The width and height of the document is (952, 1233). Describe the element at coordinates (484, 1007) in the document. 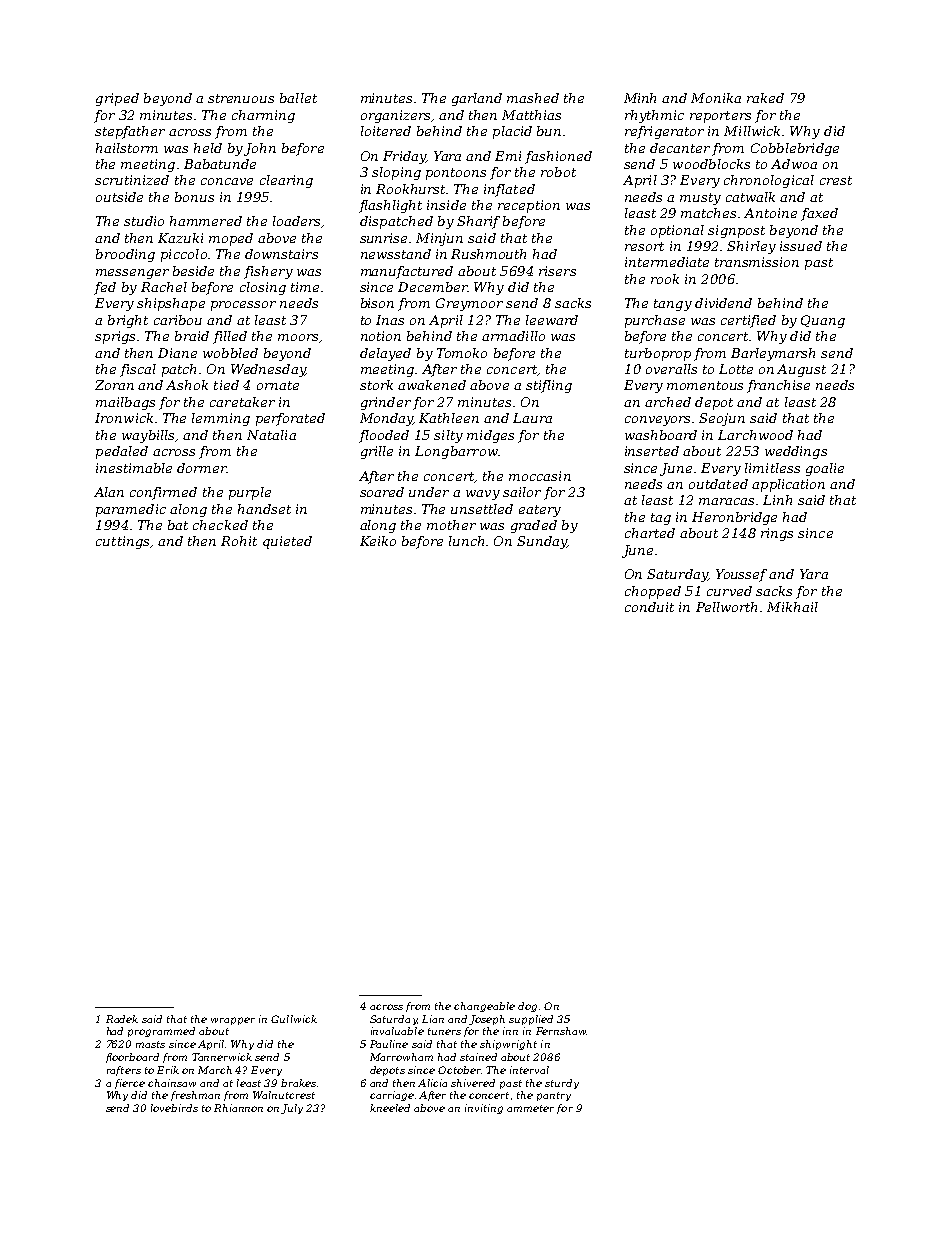

I see `changeable` at that location.
